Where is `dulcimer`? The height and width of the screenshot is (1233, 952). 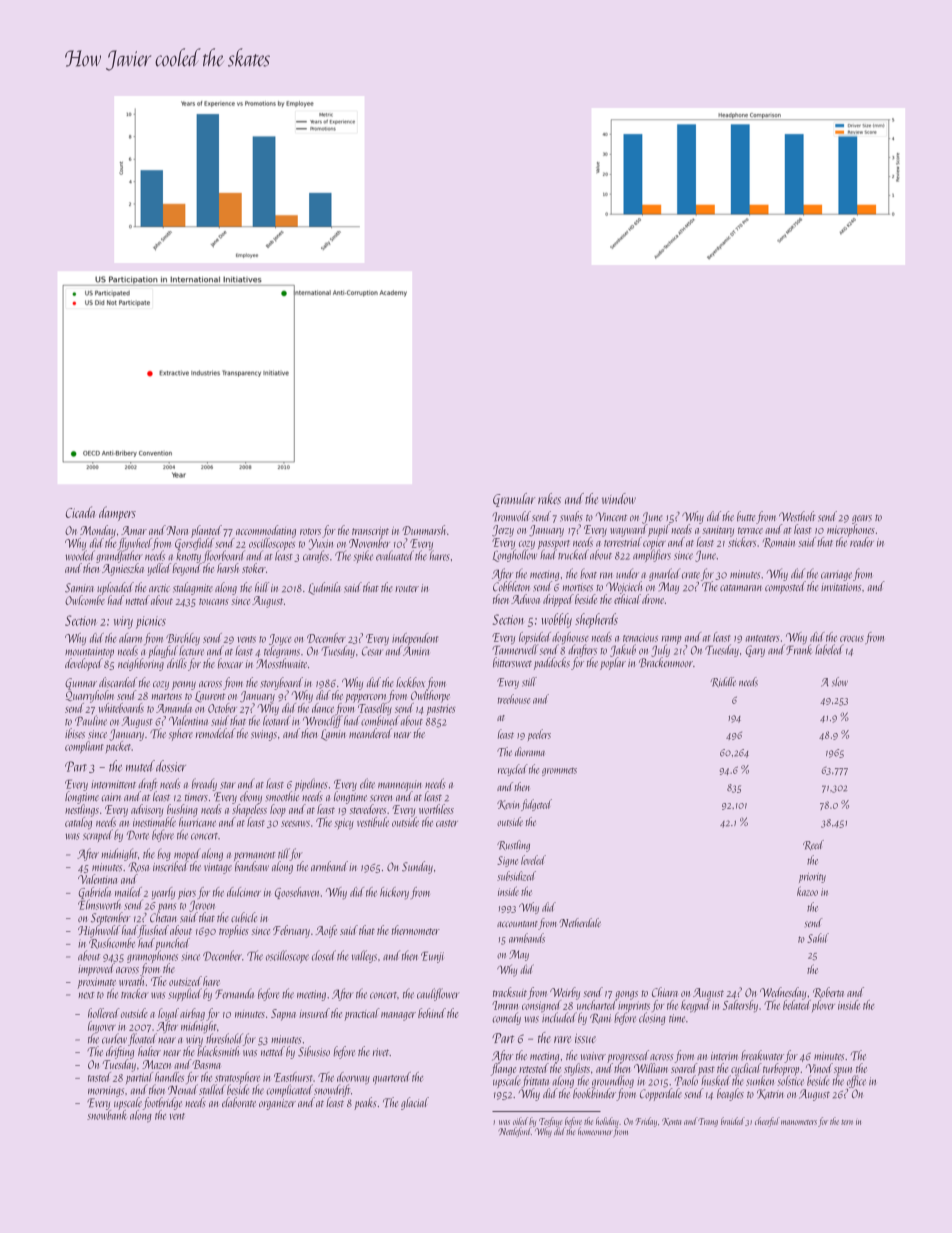
dulcimer is located at coordinates (244, 892).
